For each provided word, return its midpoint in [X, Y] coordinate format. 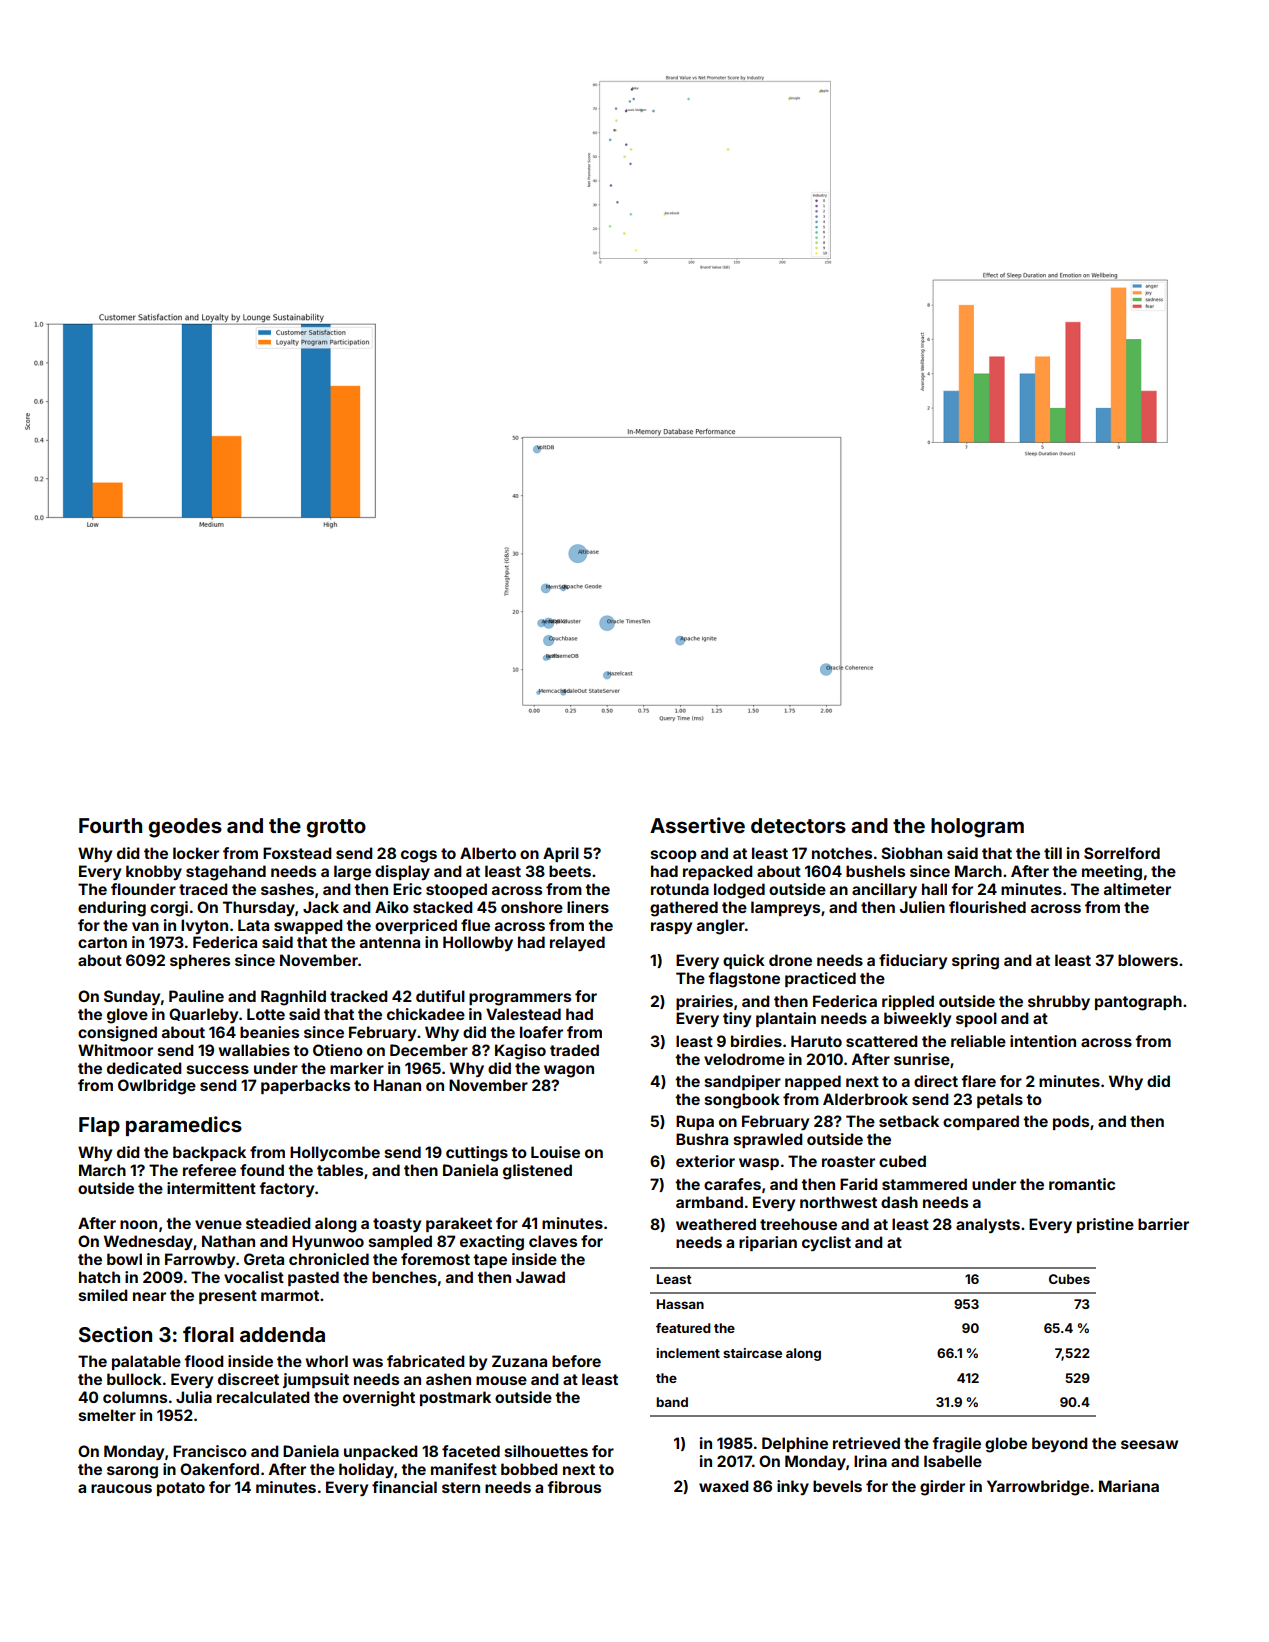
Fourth [110, 825]
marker [357, 1068]
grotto [336, 828]
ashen [448, 1379]
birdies [756, 1041]
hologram [977, 828]
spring [975, 962]
